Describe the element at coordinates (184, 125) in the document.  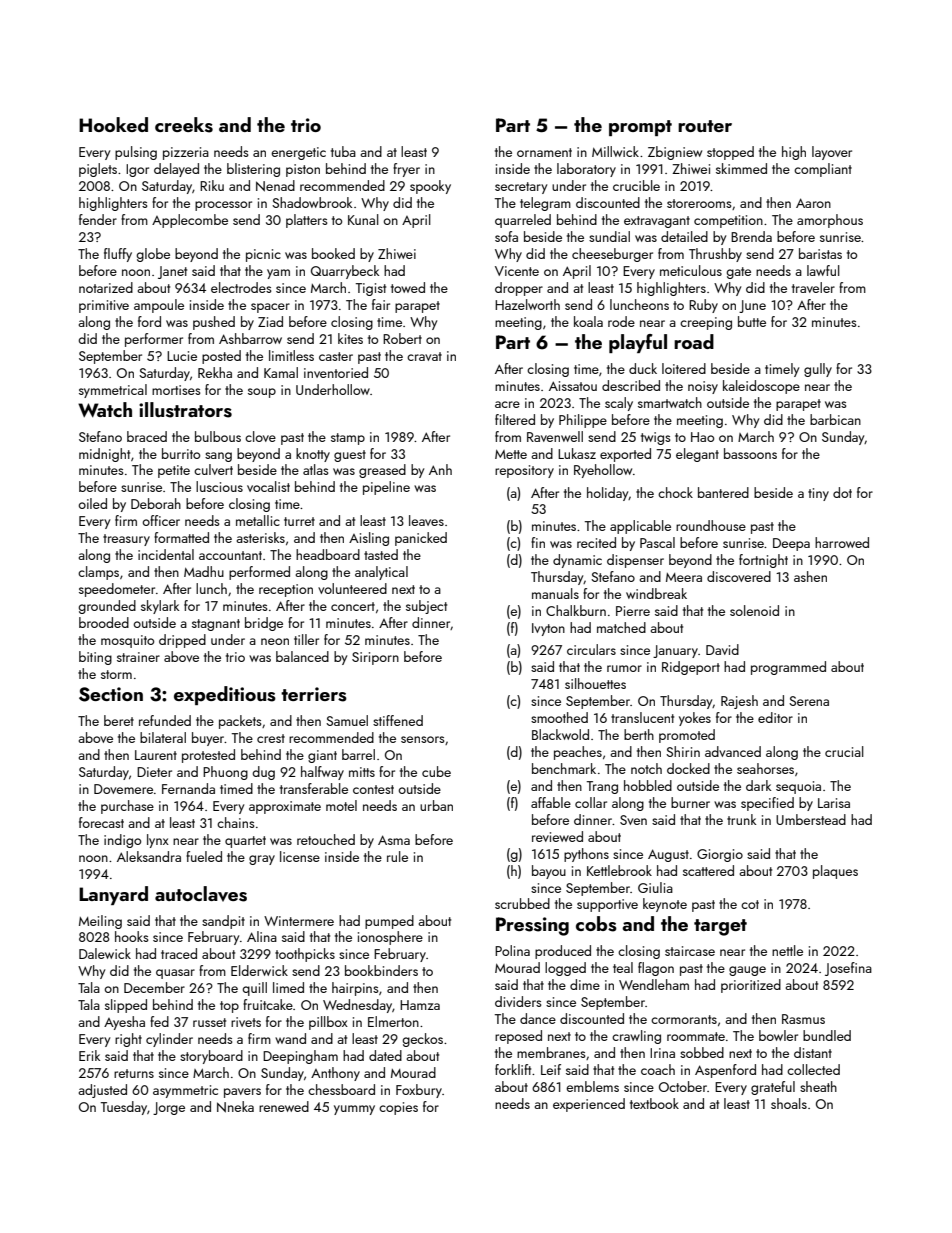
I see `creeks` at that location.
